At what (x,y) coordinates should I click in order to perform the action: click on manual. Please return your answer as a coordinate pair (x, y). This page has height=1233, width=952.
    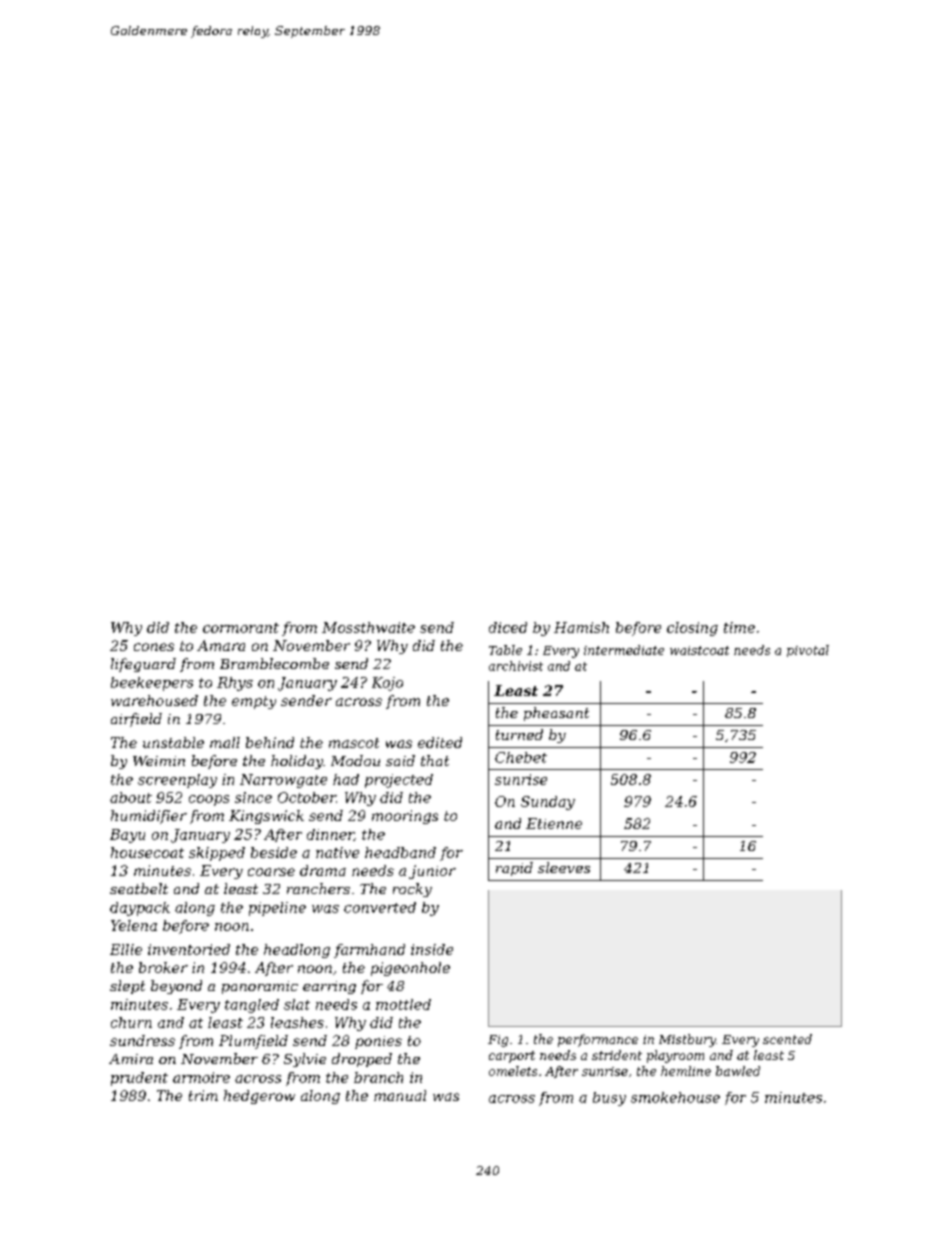
    Looking at the image, I should click on (400, 1095).
